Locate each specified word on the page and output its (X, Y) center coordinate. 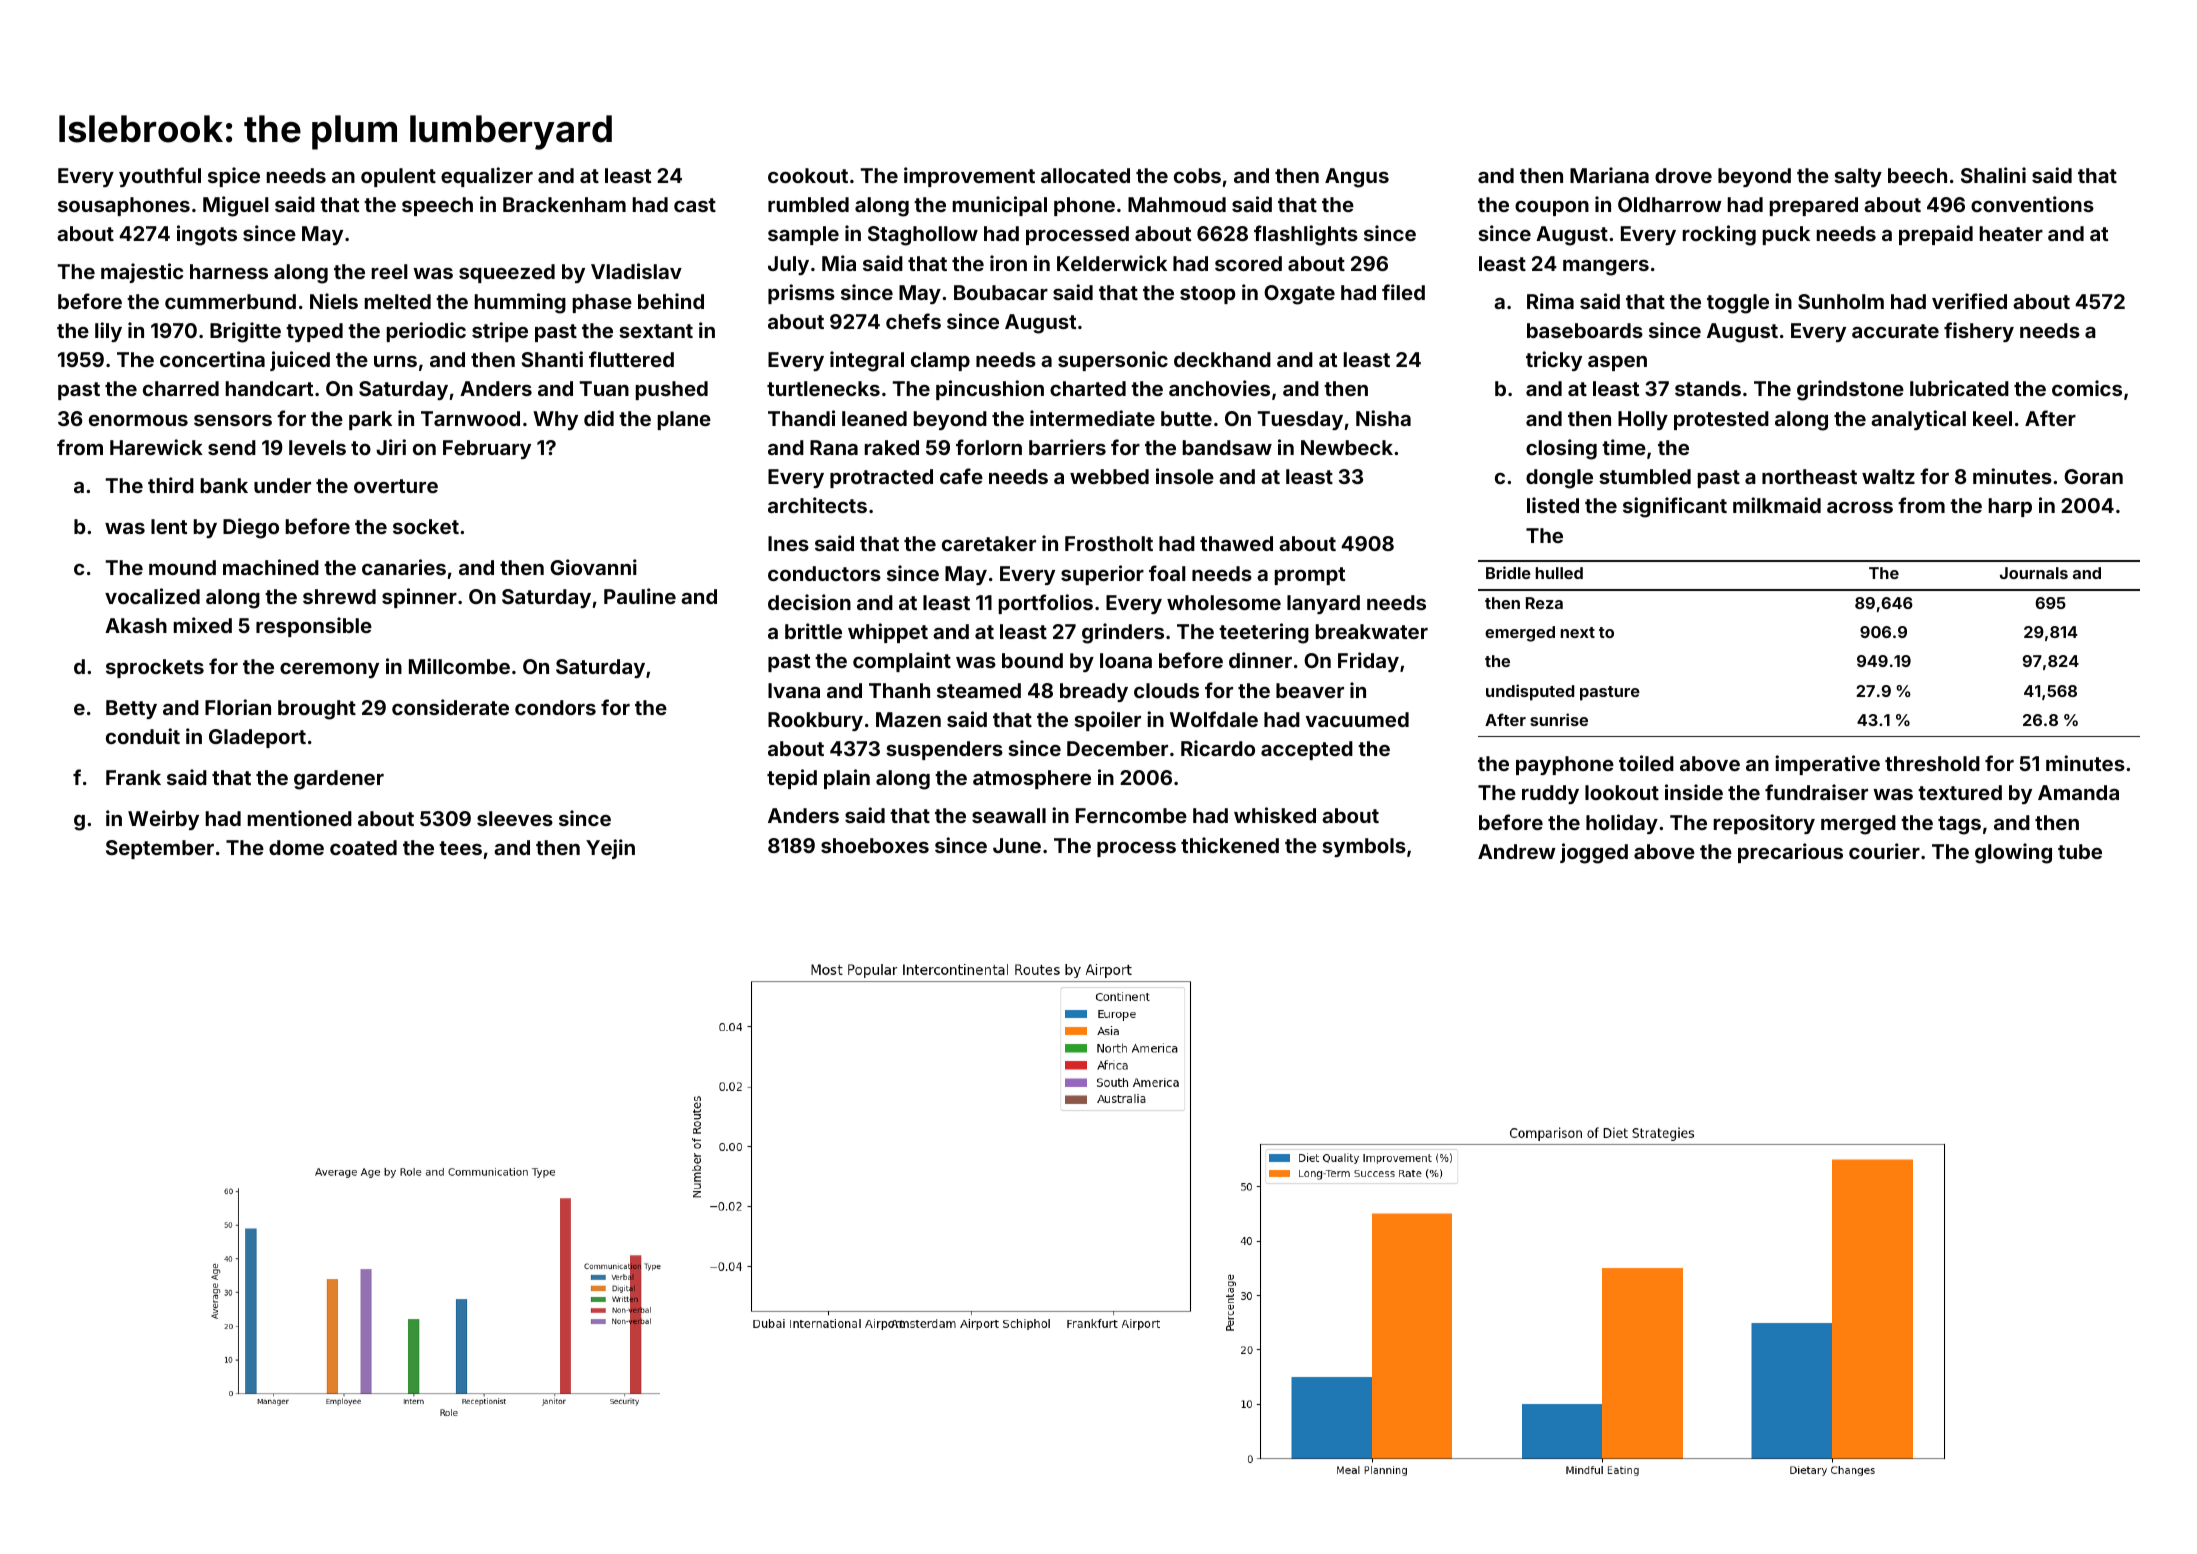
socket (426, 526)
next (1578, 632)
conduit (143, 736)
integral (867, 361)
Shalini (1993, 175)
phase (602, 303)
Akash (136, 625)
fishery (1979, 332)
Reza (1544, 603)
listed (1553, 505)
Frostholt (1109, 543)
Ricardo (1218, 748)
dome (296, 847)
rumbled (808, 204)
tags (1959, 825)
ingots (207, 235)
